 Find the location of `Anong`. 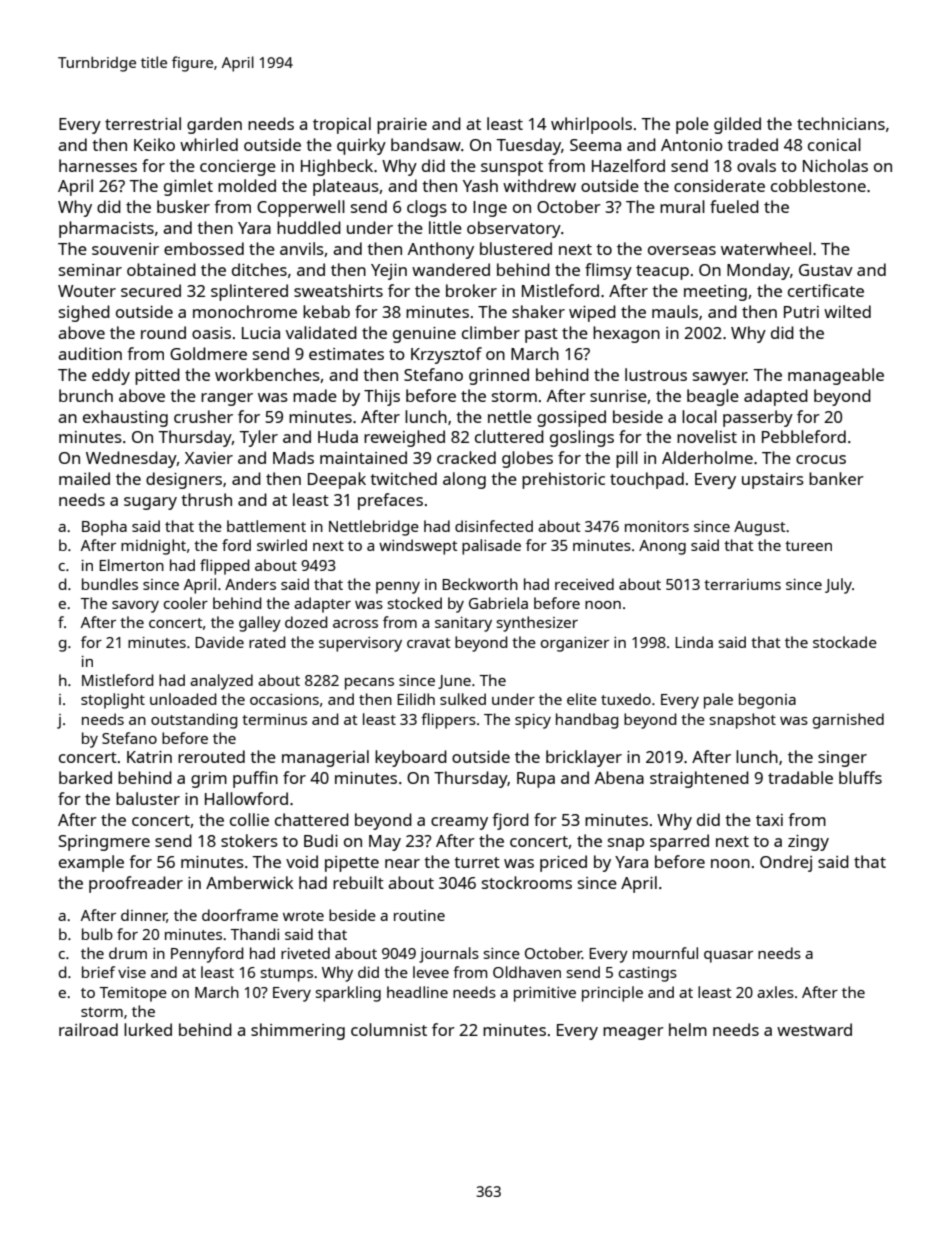

Anong is located at coordinates (662, 547).
